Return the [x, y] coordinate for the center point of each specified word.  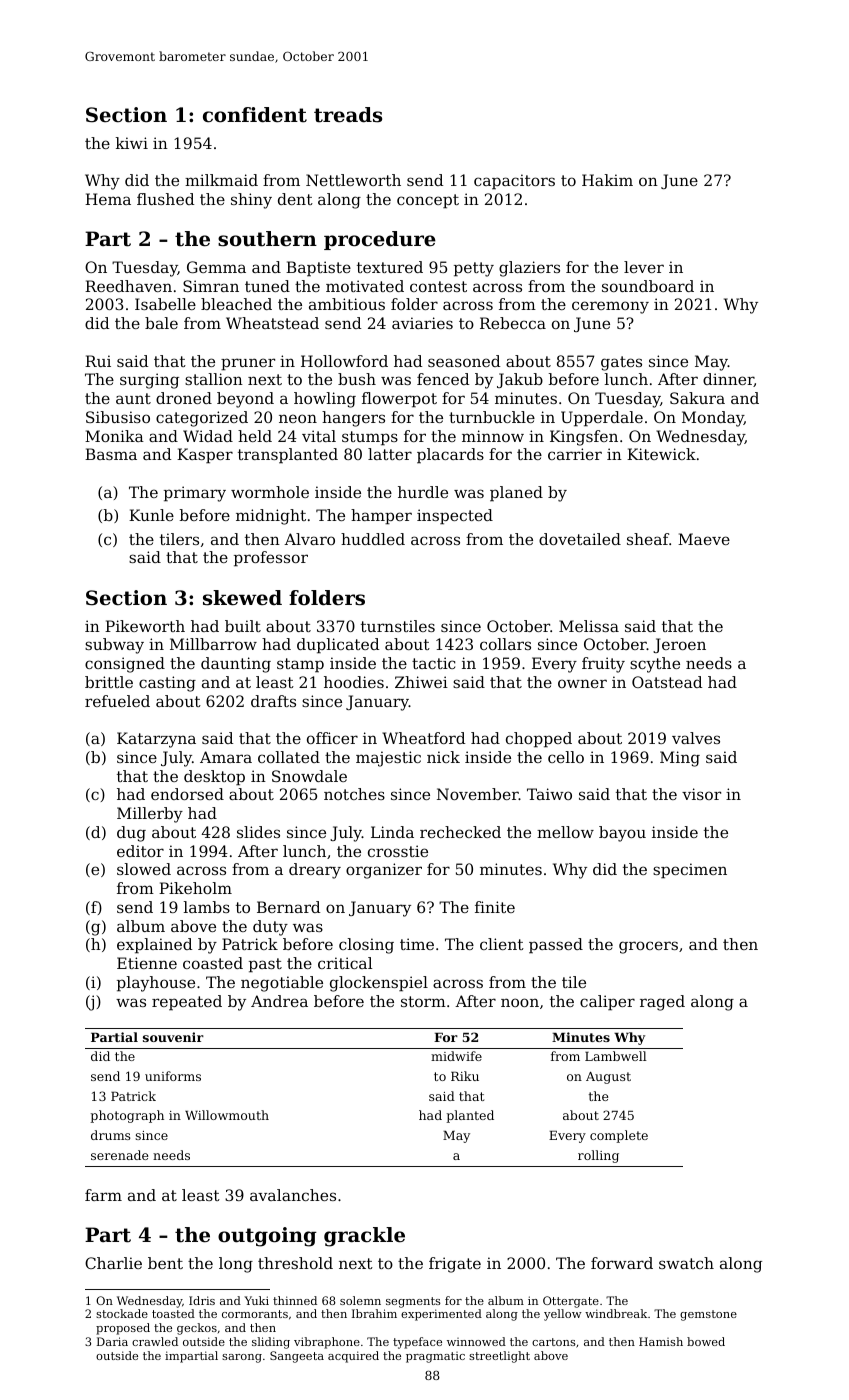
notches [354, 794]
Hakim [607, 180]
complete [619, 1136]
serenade [119, 1155]
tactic [434, 663]
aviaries [422, 323]
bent [165, 1263]
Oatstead [667, 682]
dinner [728, 380]
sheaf [648, 539]
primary [195, 494]
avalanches [293, 1195]
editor [140, 851]
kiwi [132, 143]
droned [184, 398]
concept [428, 201]
